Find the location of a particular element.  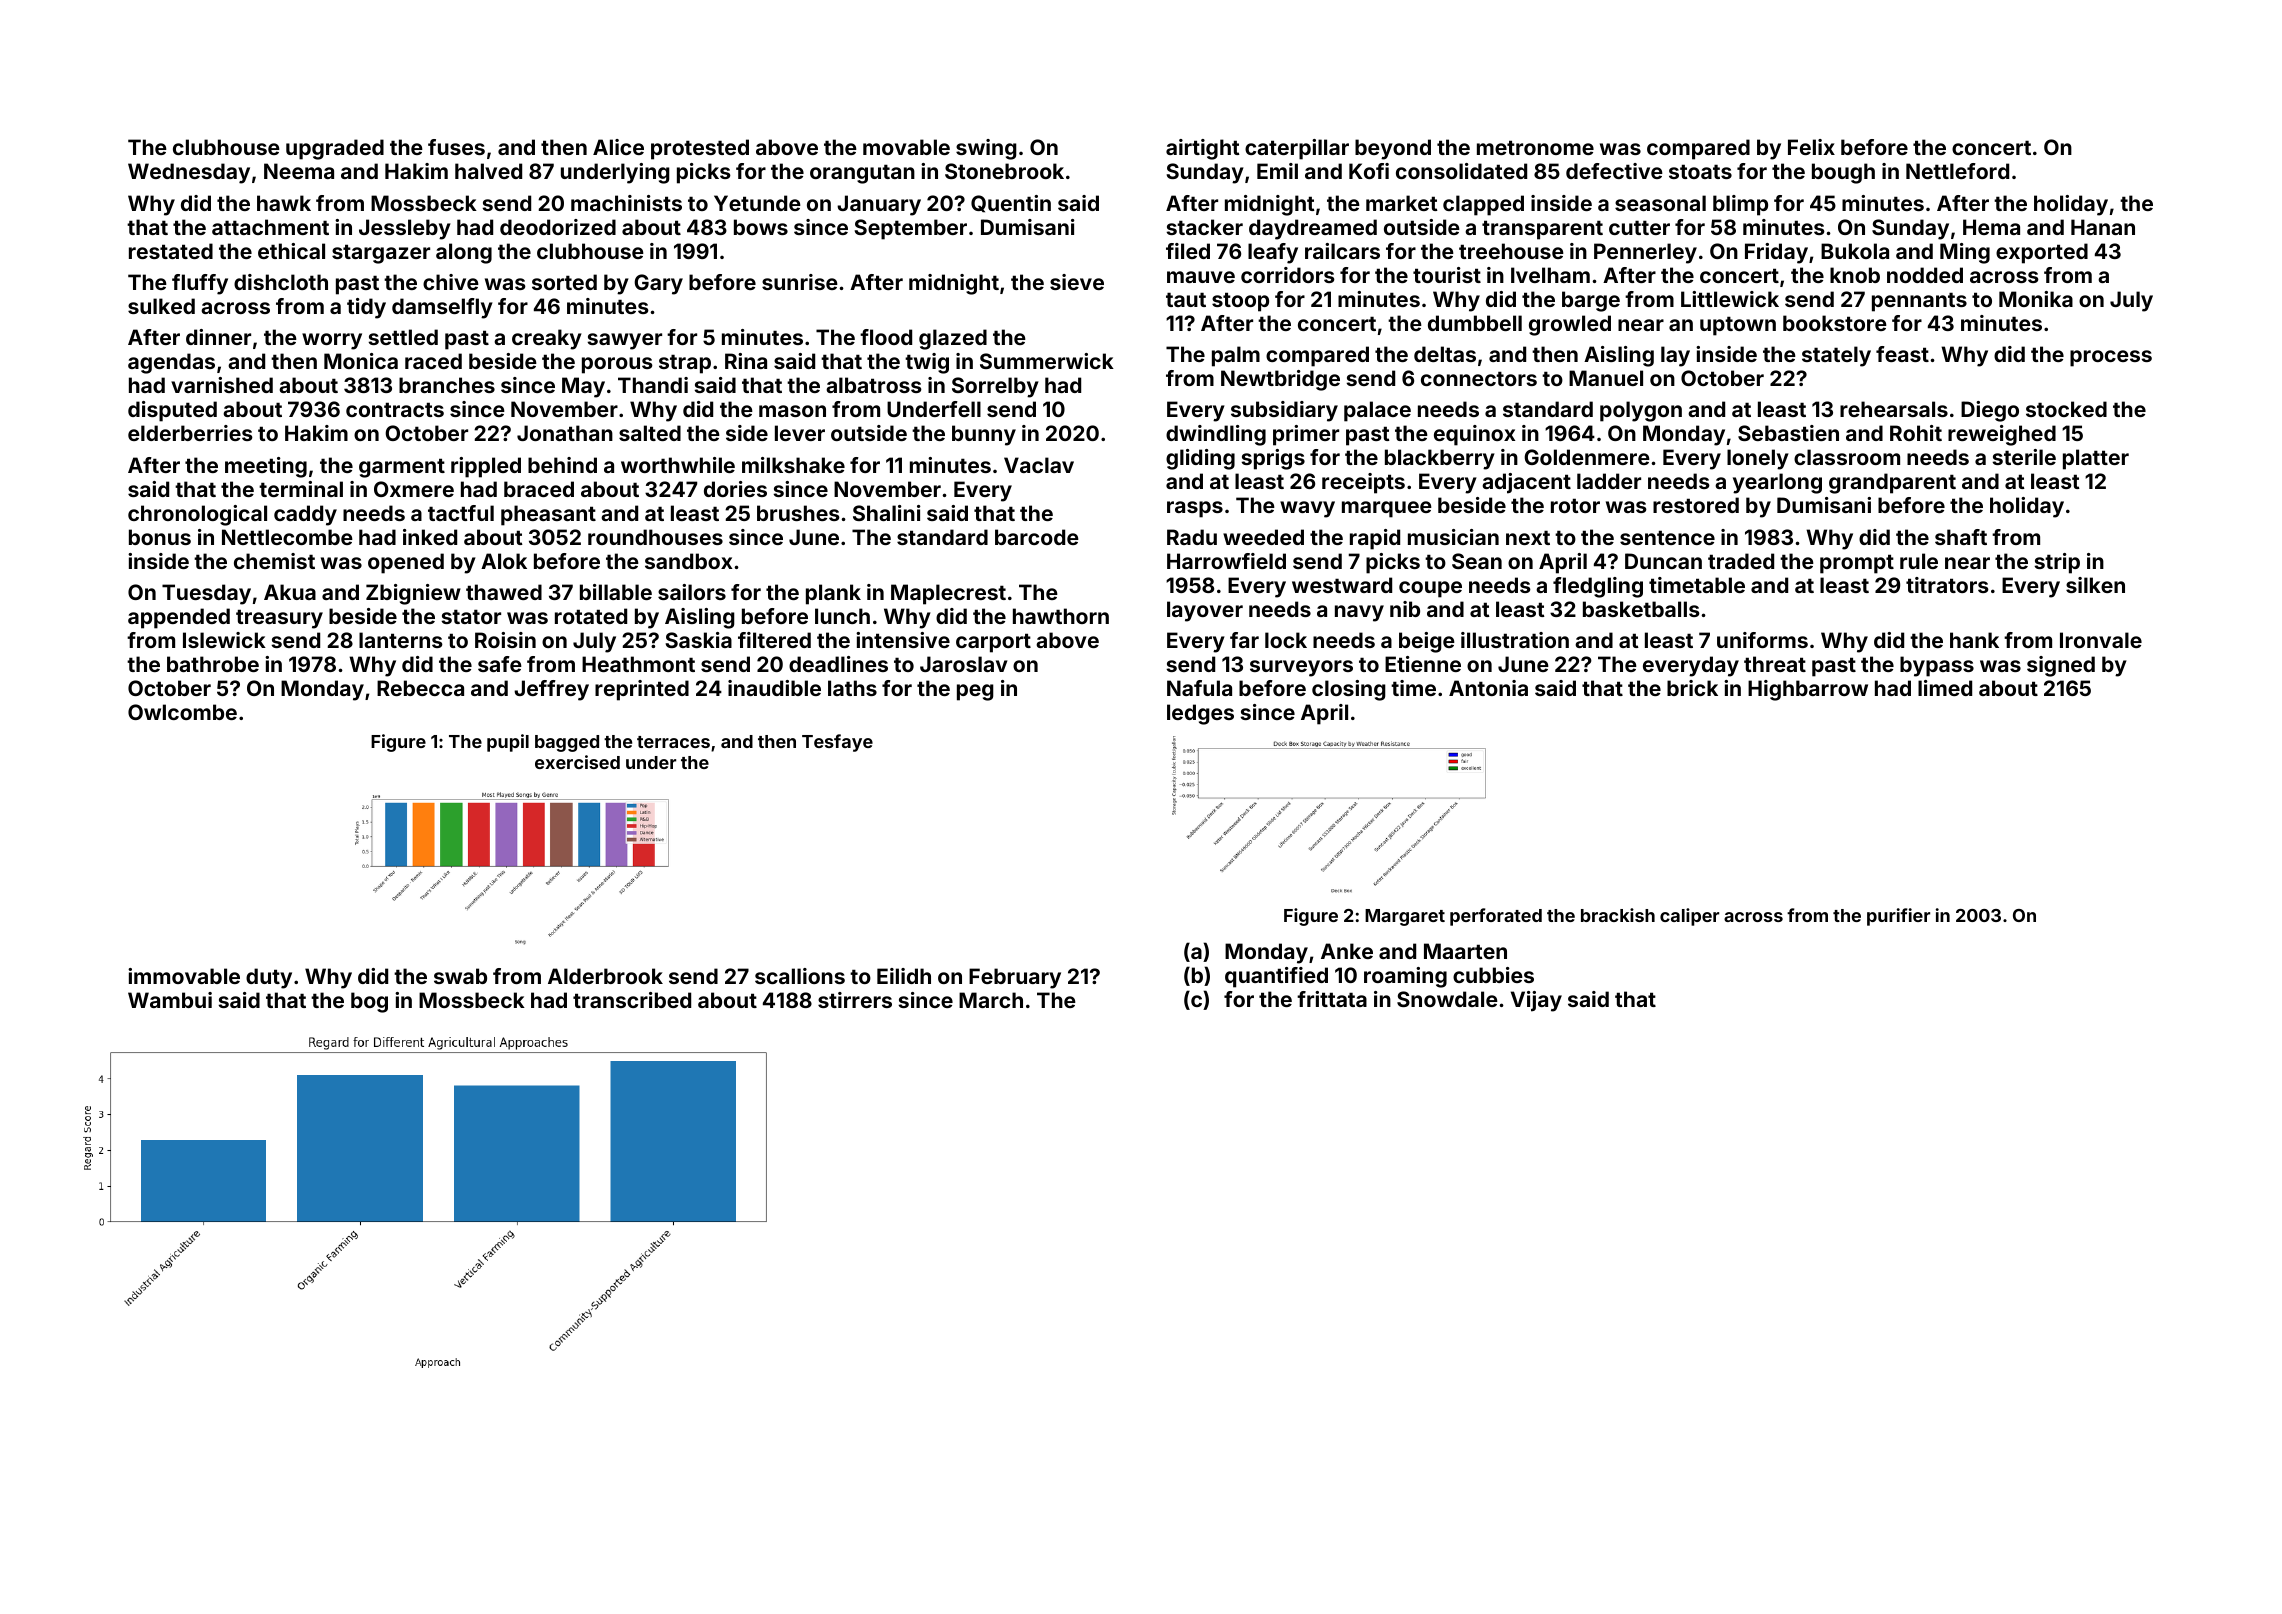

Margaret is located at coordinates (1405, 917).
